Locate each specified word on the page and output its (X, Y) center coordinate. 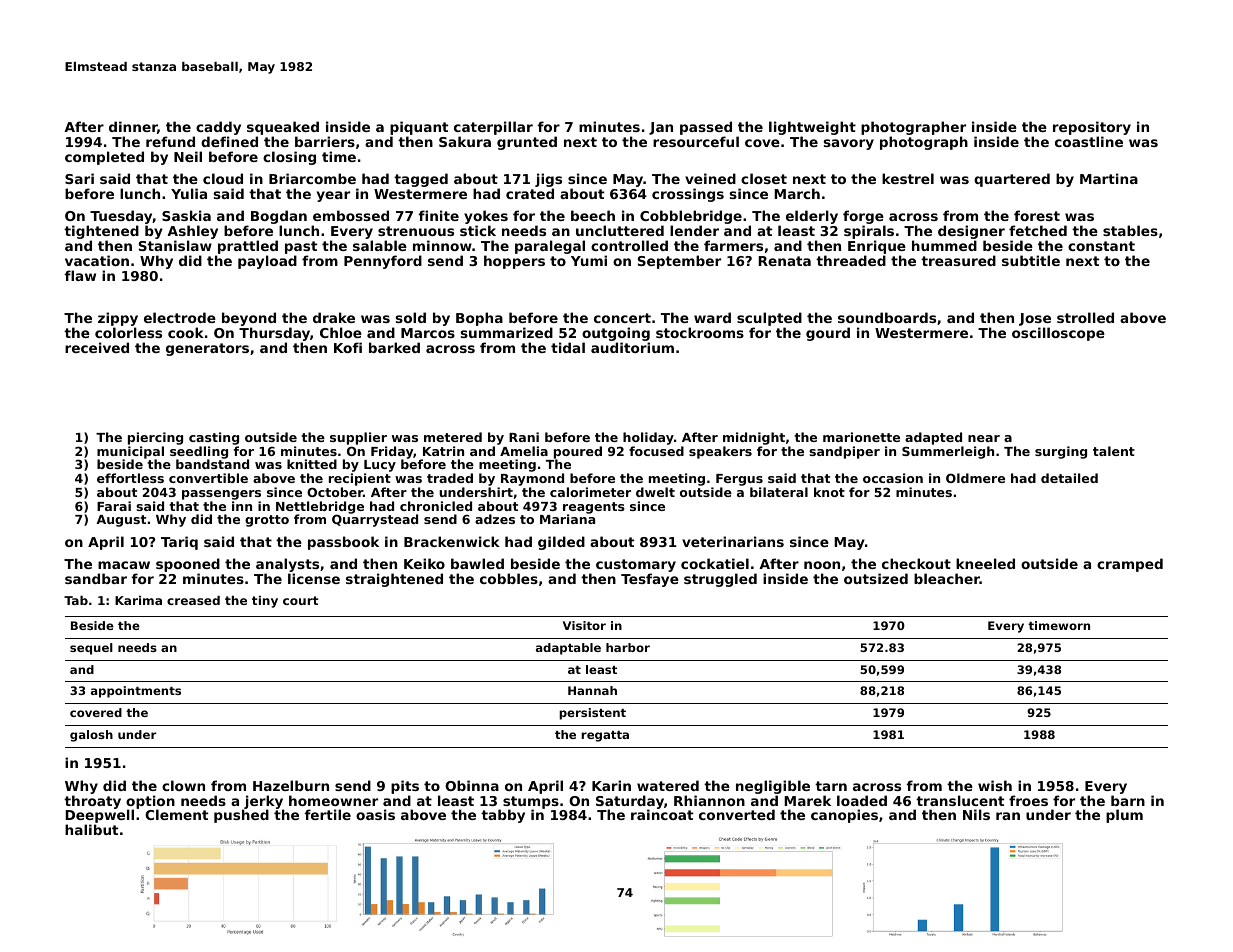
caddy (218, 128)
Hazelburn (291, 785)
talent (1114, 451)
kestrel (908, 178)
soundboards (887, 317)
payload (267, 262)
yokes (486, 218)
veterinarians (733, 541)
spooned (188, 566)
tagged (421, 180)
